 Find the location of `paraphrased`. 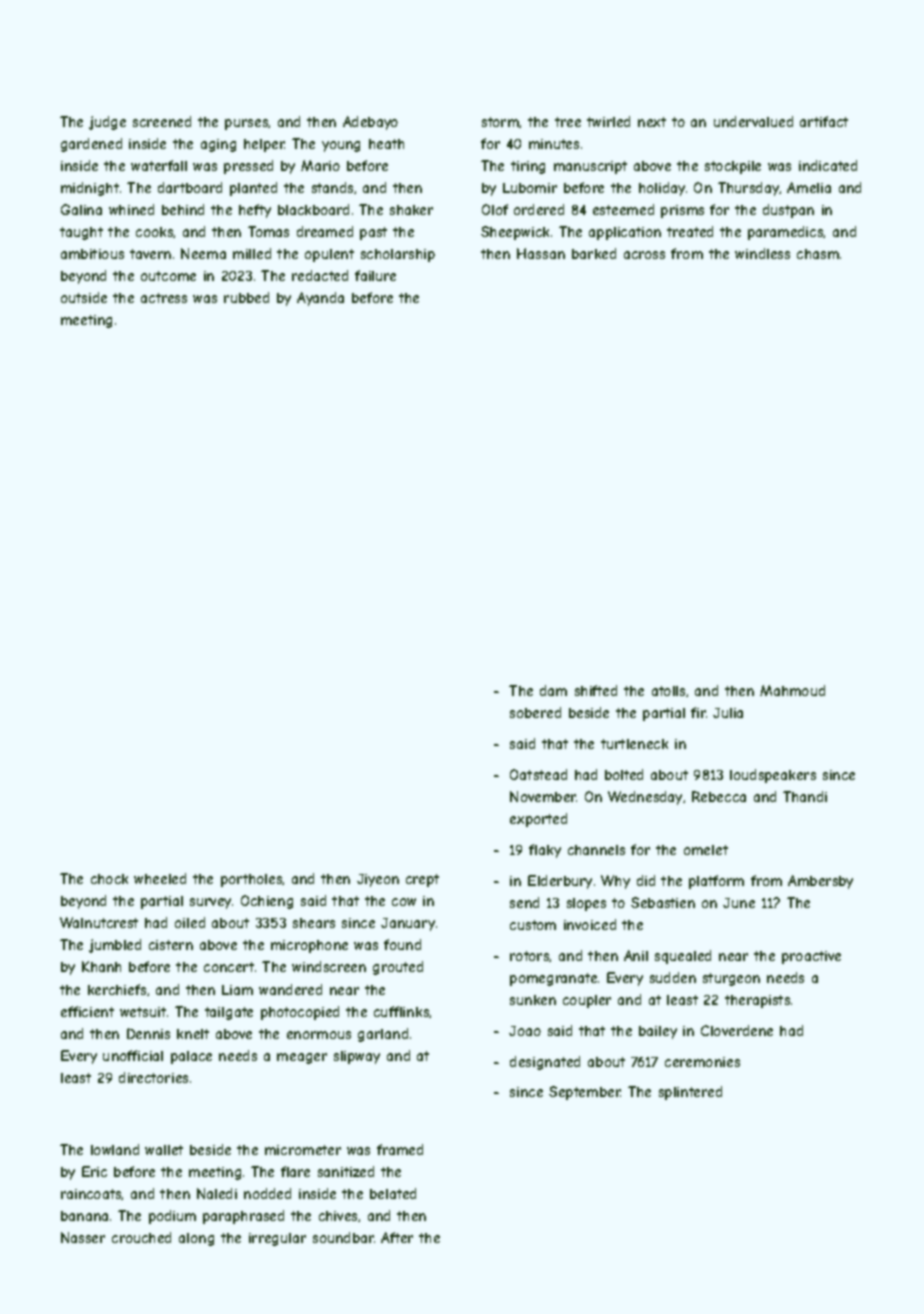

paraphrased is located at coordinates (243, 1217).
